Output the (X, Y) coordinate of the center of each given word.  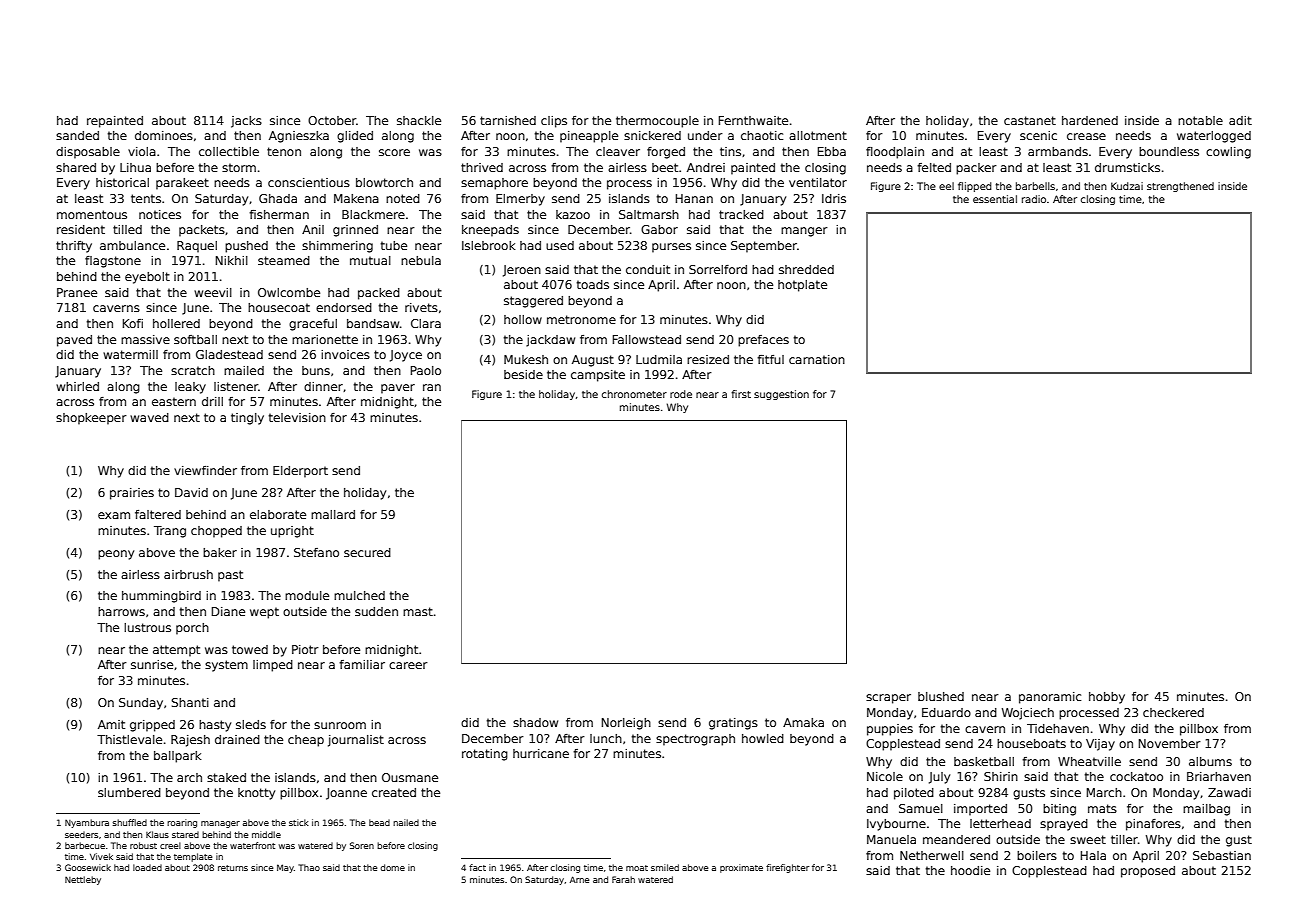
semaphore (494, 184)
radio (1034, 199)
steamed (284, 260)
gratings (733, 724)
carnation (817, 359)
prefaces (763, 341)
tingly (247, 419)
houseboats (1031, 743)
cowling (1228, 153)
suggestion (781, 395)
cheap (306, 741)
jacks (246, 122)
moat (637, 868)
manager (220, 824)
